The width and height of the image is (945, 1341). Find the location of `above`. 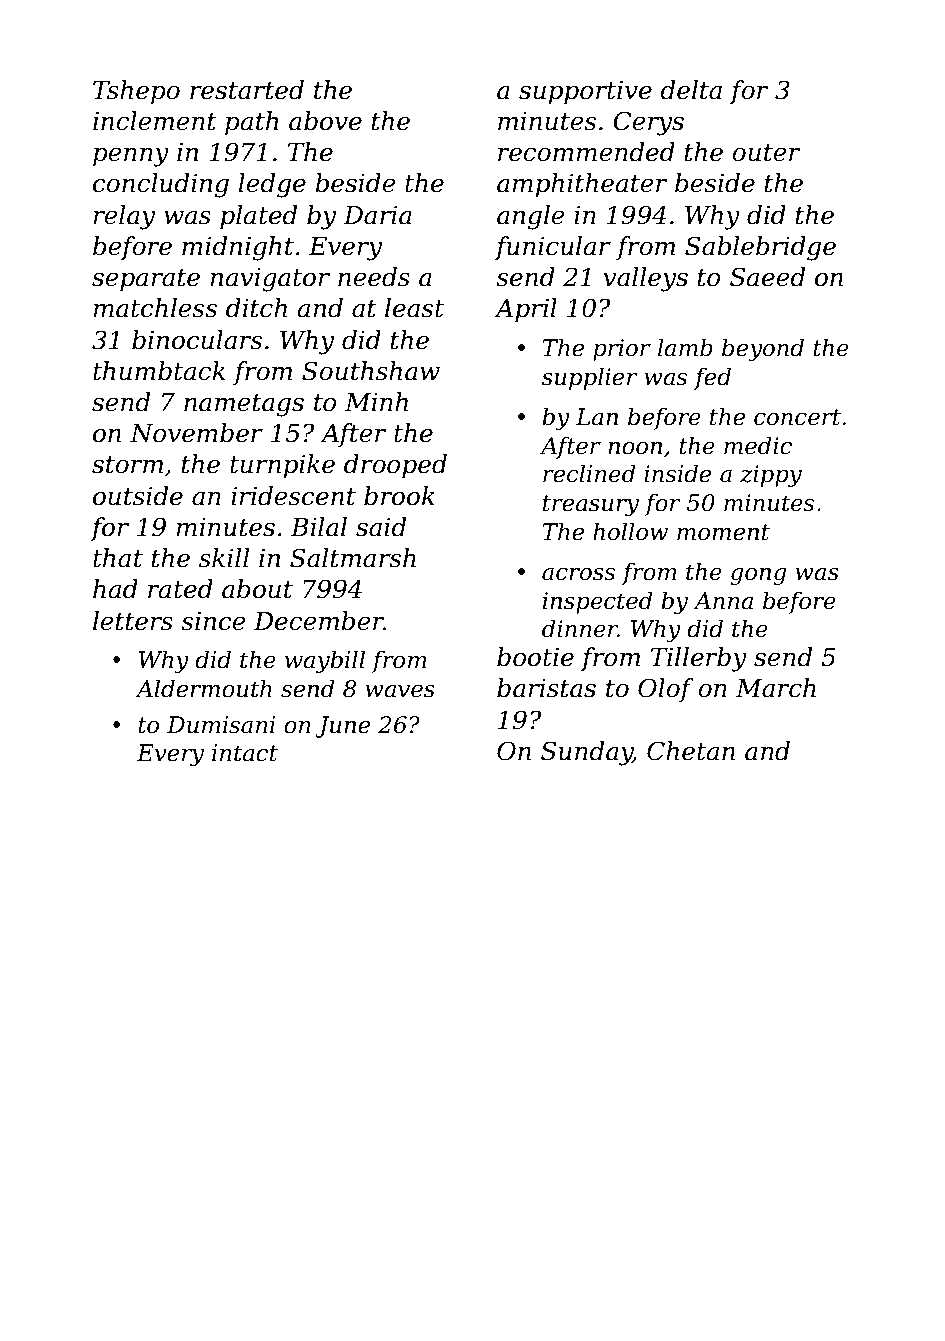

above is located at coordinates (325, 121).
